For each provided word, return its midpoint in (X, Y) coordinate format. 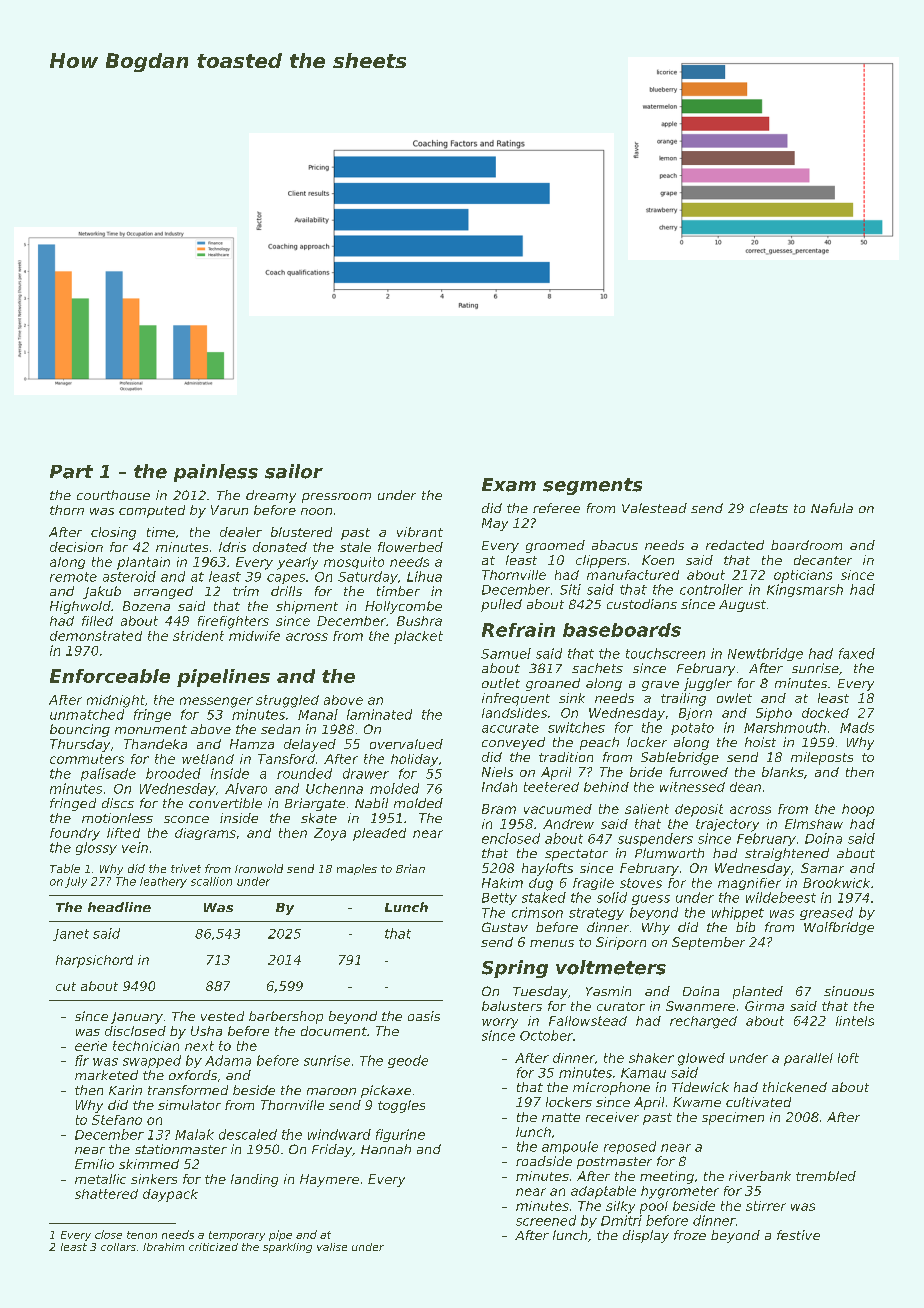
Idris (232, 547)
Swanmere (700, 1006)
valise (332, 1247)
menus (552, 943)
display (646, 1236)
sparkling (287, 1248)
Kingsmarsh (805, 590)
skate (319, 818)
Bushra (419, 621)
